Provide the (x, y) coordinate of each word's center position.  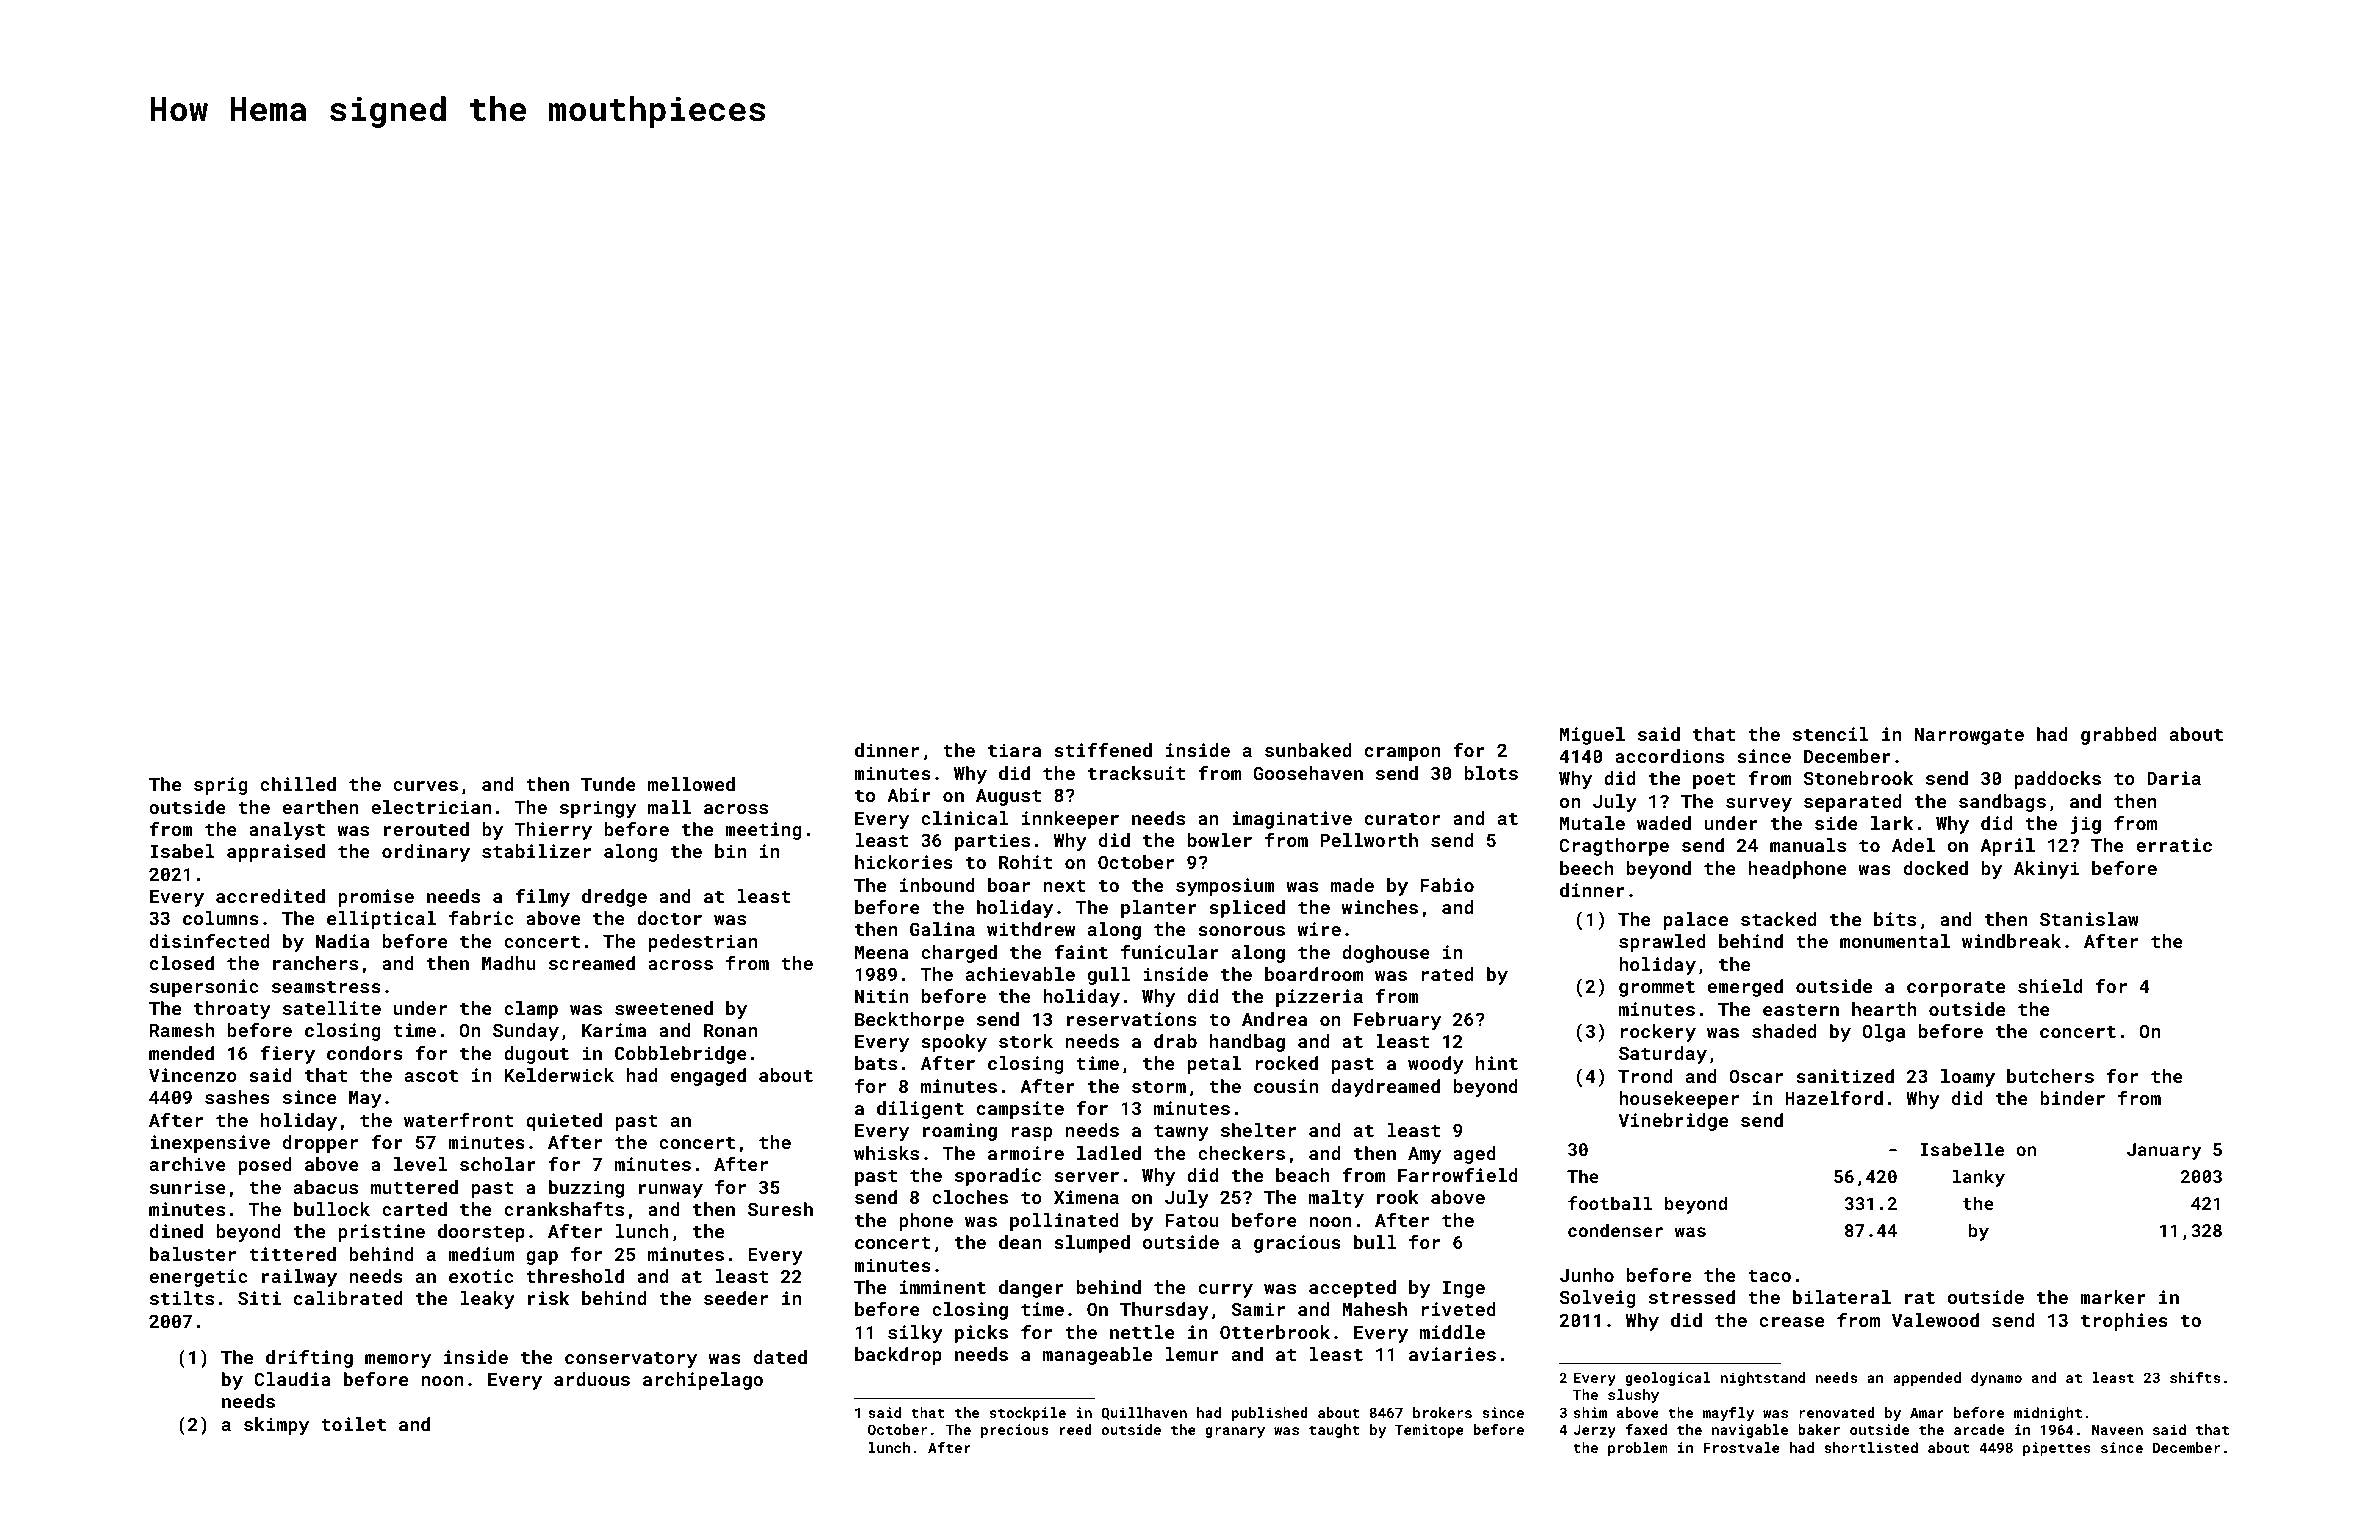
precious (1014, 1431)
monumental (1895, 941)
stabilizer (536, 851)
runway (671, 1191)
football (1610, 1203)
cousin (1286, 1086)
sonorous (1241, 931)
